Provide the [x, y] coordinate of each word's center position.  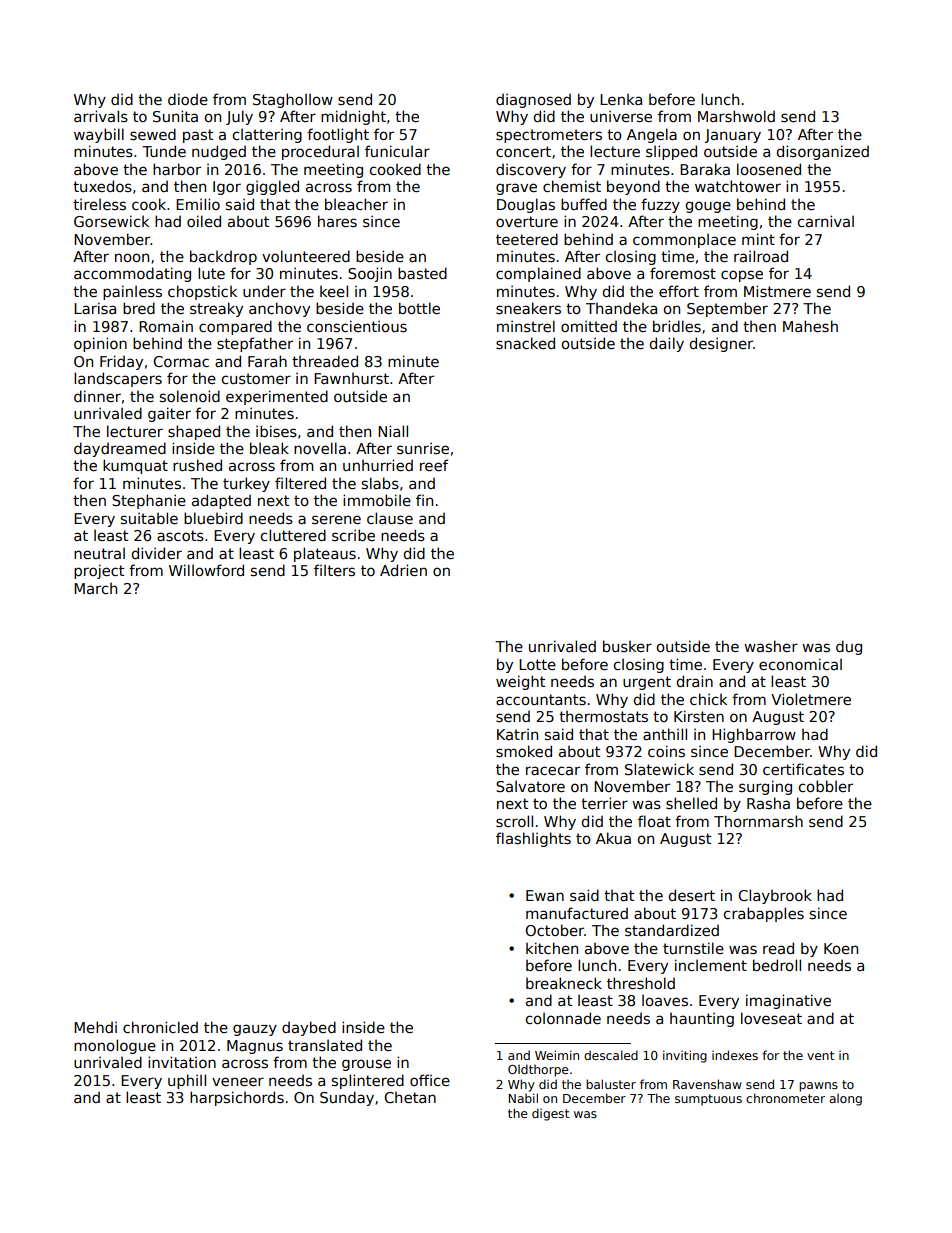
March [95, 588]
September [727, 309]
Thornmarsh [758, 821]
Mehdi [95, 1027]
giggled [272, 187]
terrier [604, 803]
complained [538, 274]
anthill [665, 734]
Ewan [545, 895]
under [264, 291]
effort [679, 291]
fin [424, 500]
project [99, 571]
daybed [309, 1028]
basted [422, 273]
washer [771, 646]
